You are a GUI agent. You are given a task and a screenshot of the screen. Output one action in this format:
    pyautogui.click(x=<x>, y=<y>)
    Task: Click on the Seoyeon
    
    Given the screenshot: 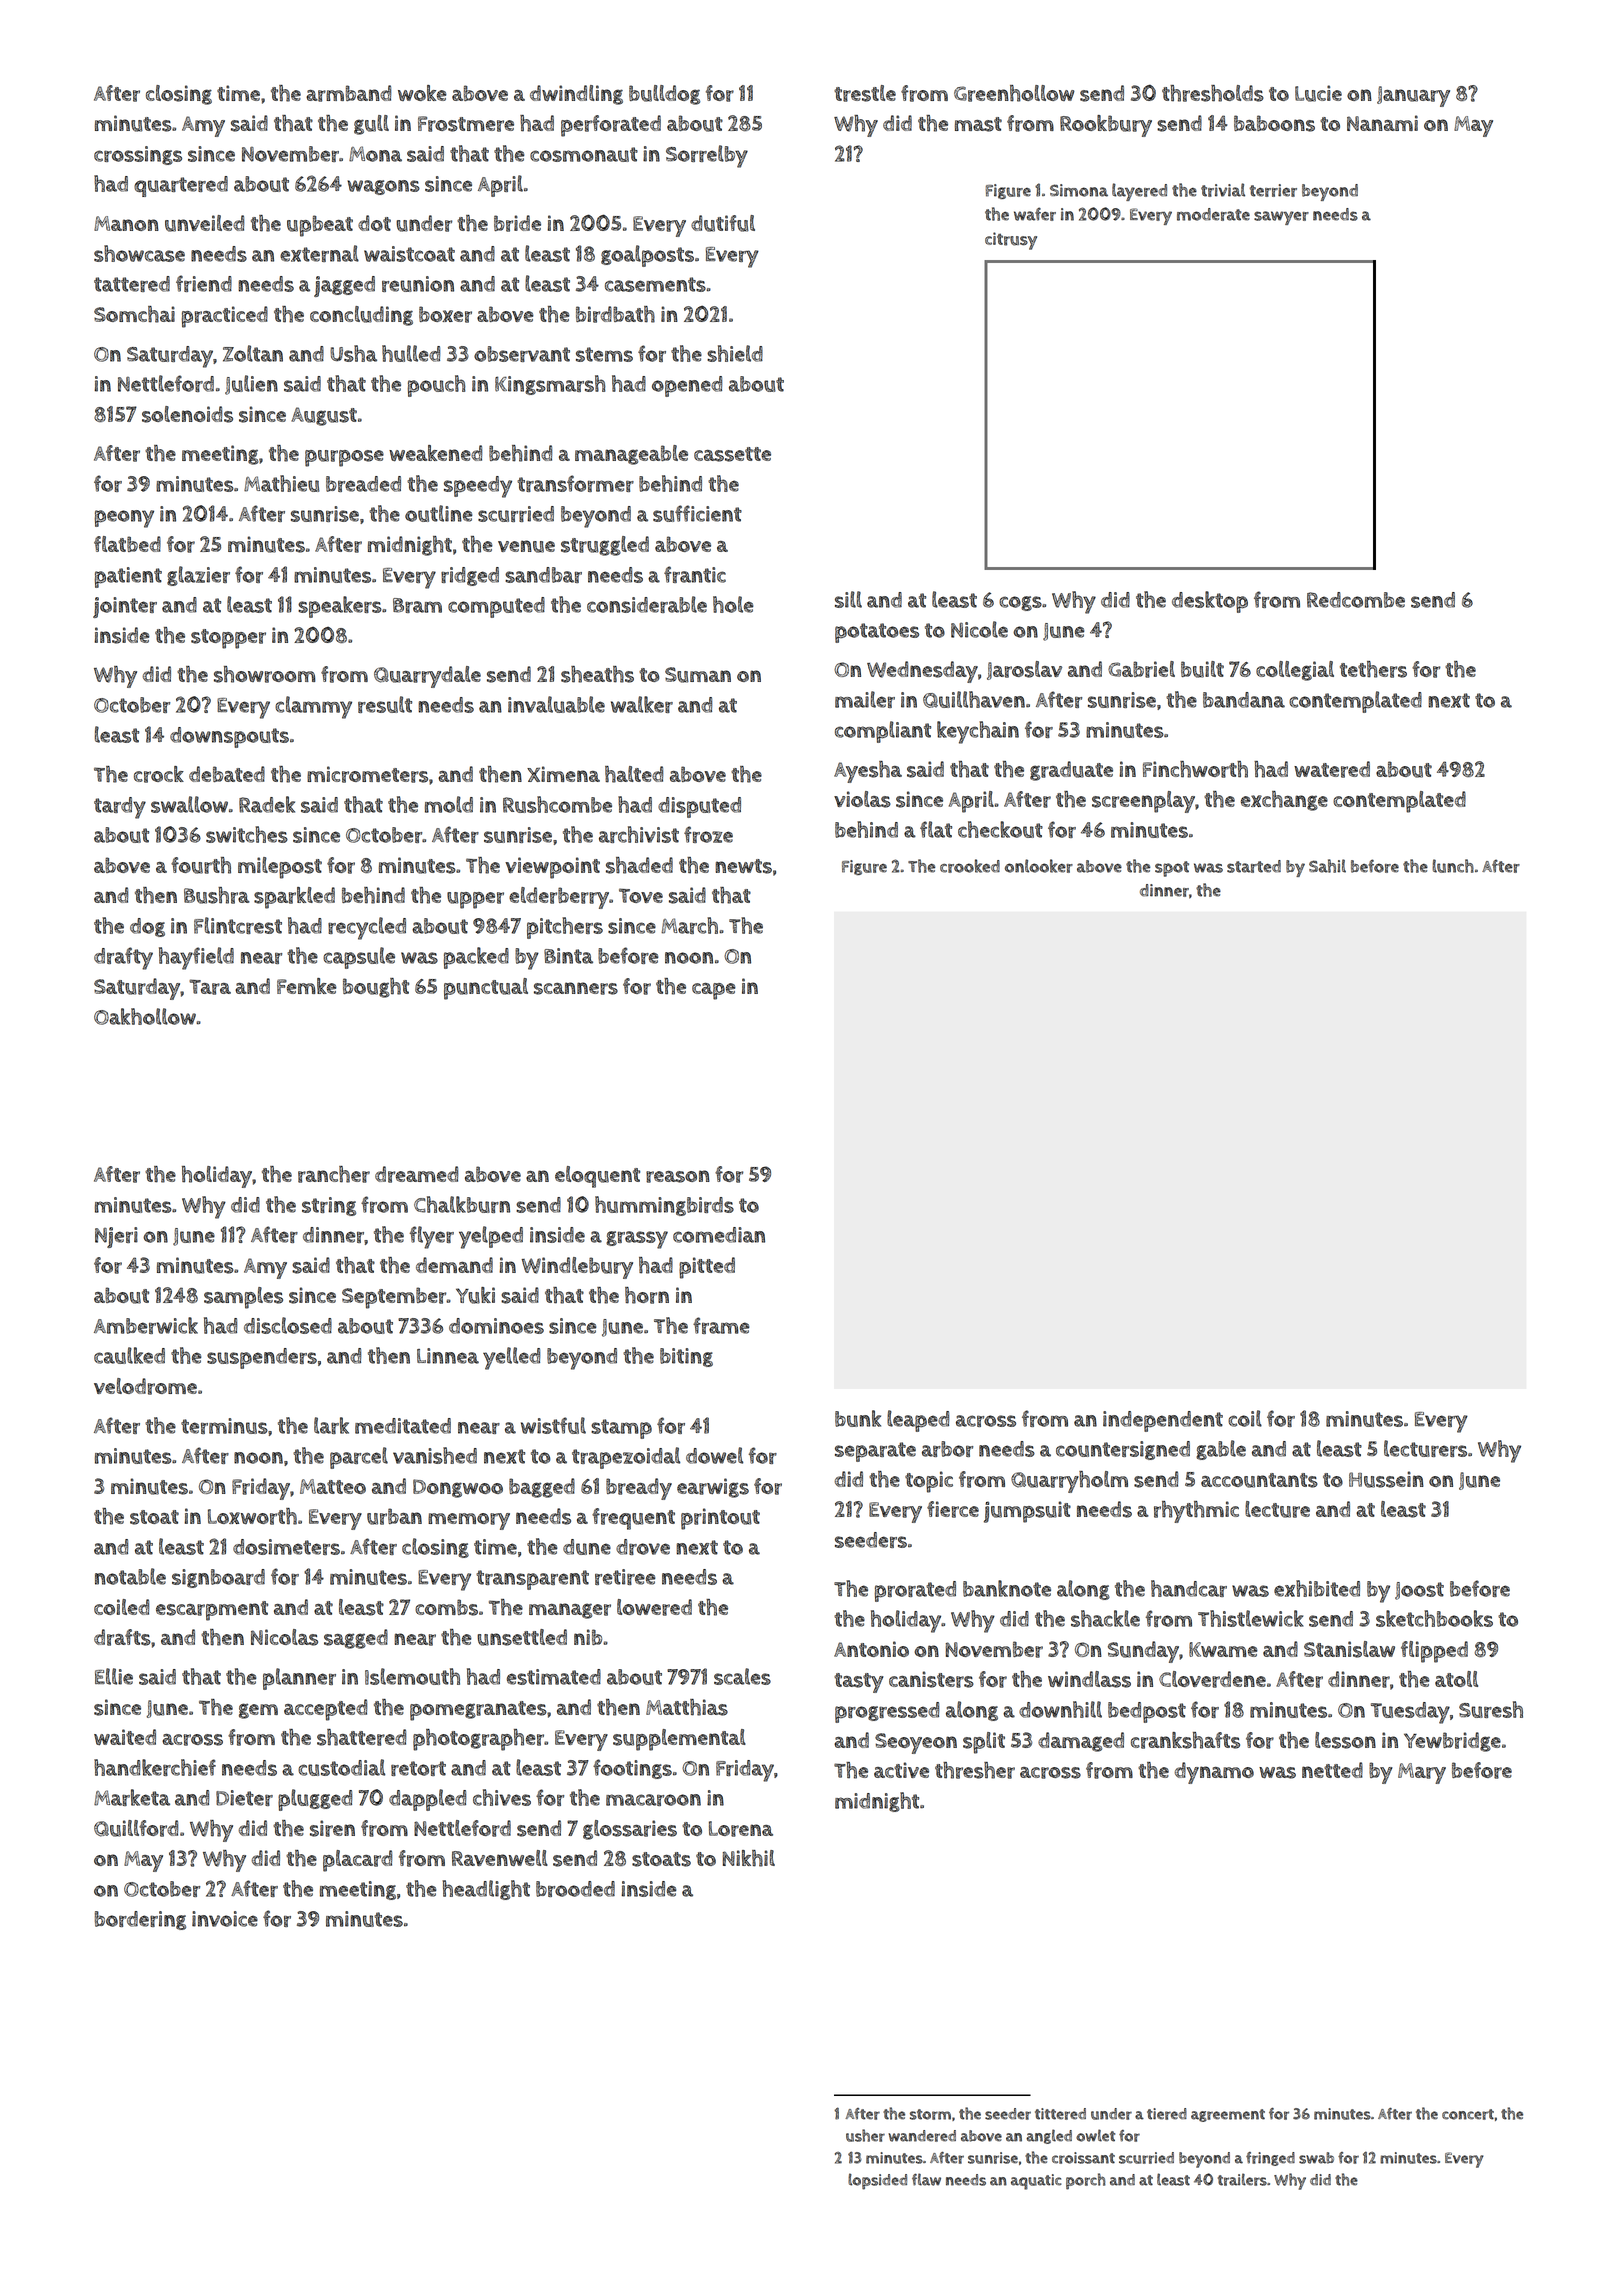 What is the action you would take?
    pyautogui.click(x=916, y=1743)
